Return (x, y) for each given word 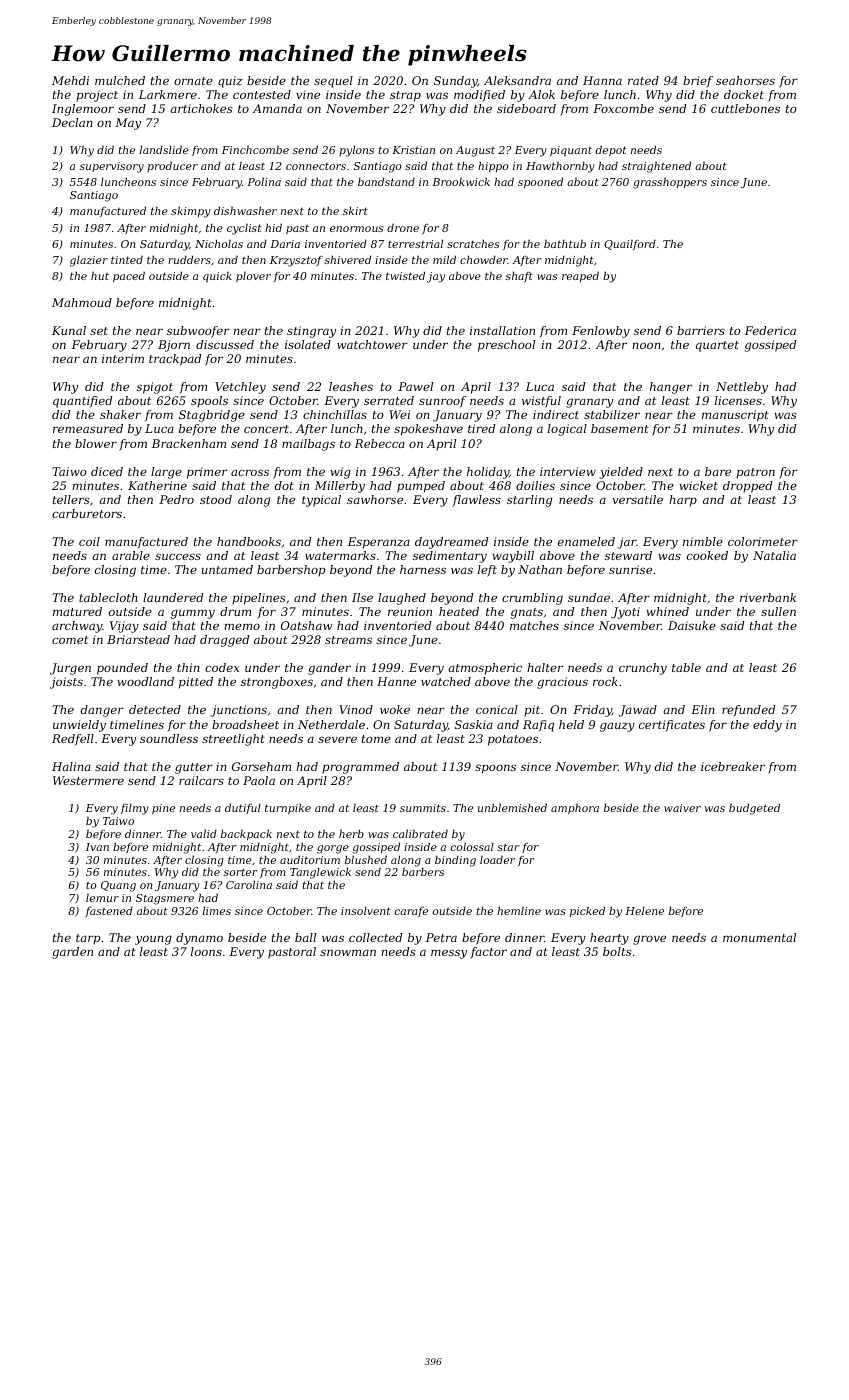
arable (131, 555)
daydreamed (451, 543)
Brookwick (461, 181)
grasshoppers (670, 183)
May (128, 124)
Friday (592, 711)
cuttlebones (745, 108)
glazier (89, 261)
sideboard (526, 108)
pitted (196, 683)
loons (206, 951)
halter (545, 667)
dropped (747, 487)
